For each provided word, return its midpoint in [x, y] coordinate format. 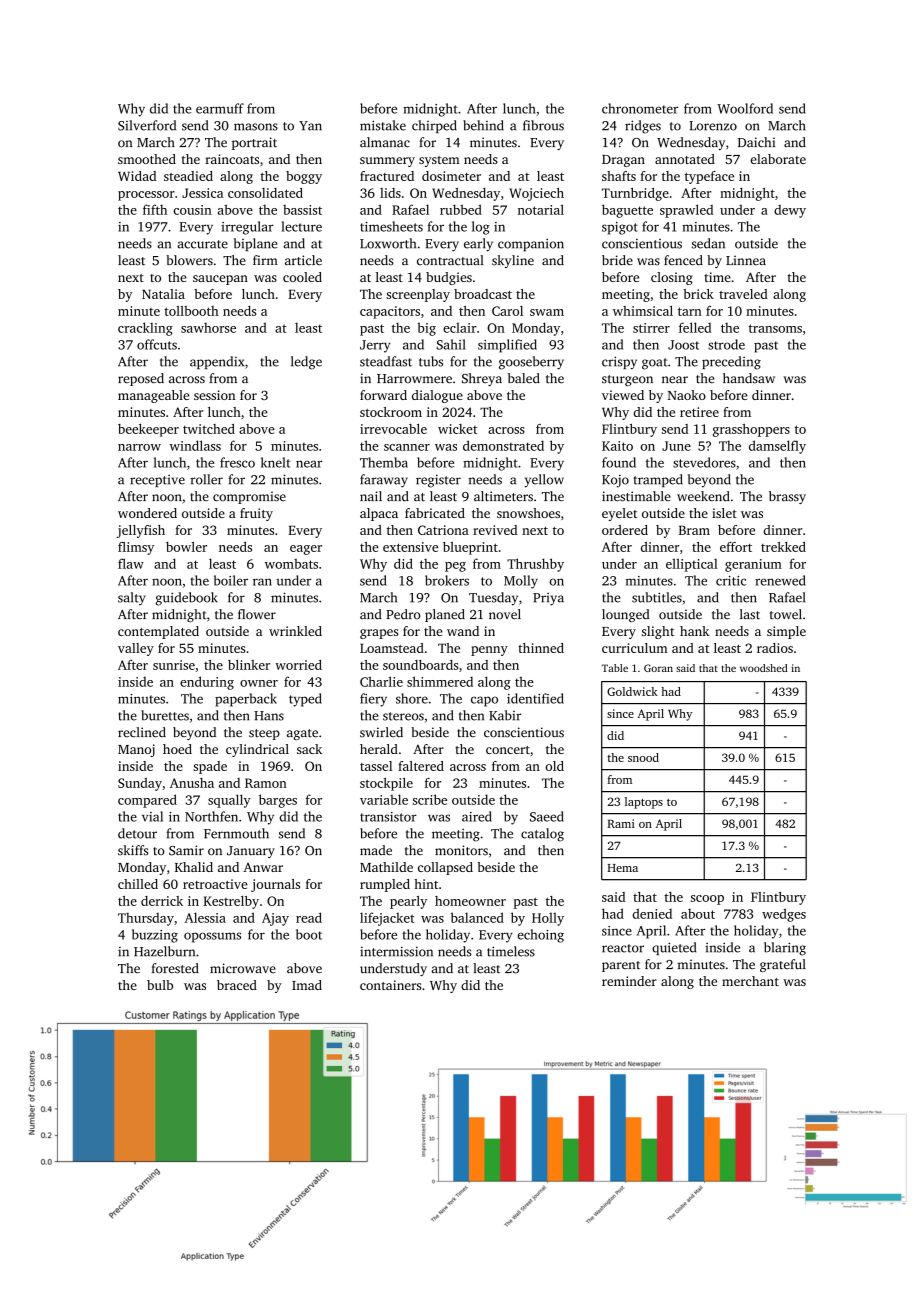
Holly [548, 919]
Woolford [745, 108]
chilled [138, 884]
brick [698, 294]
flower [257, 614]
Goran [658, 668]
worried [298, 665]
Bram [694, 530]
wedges [784, 915]
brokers [447, 580]
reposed [141, 379]
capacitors [390, 312]
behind [483, 125]
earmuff [220, 108]
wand [463, 631]
